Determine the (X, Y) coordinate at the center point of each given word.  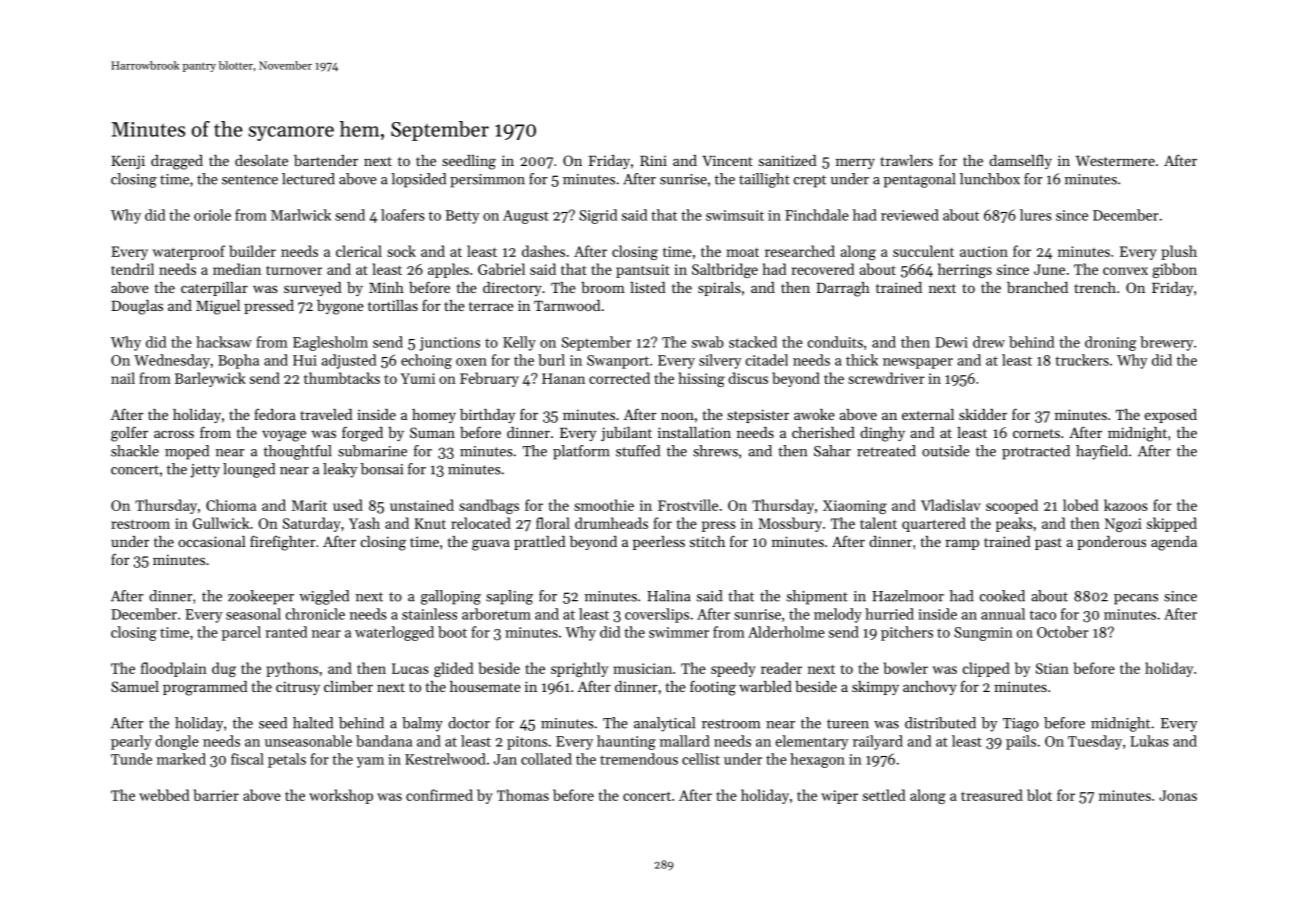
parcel (241, 633)
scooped (1012, 506)
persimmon (487, 181)
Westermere (1115, 161)
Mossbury (790, 524)
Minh (386, 287)
